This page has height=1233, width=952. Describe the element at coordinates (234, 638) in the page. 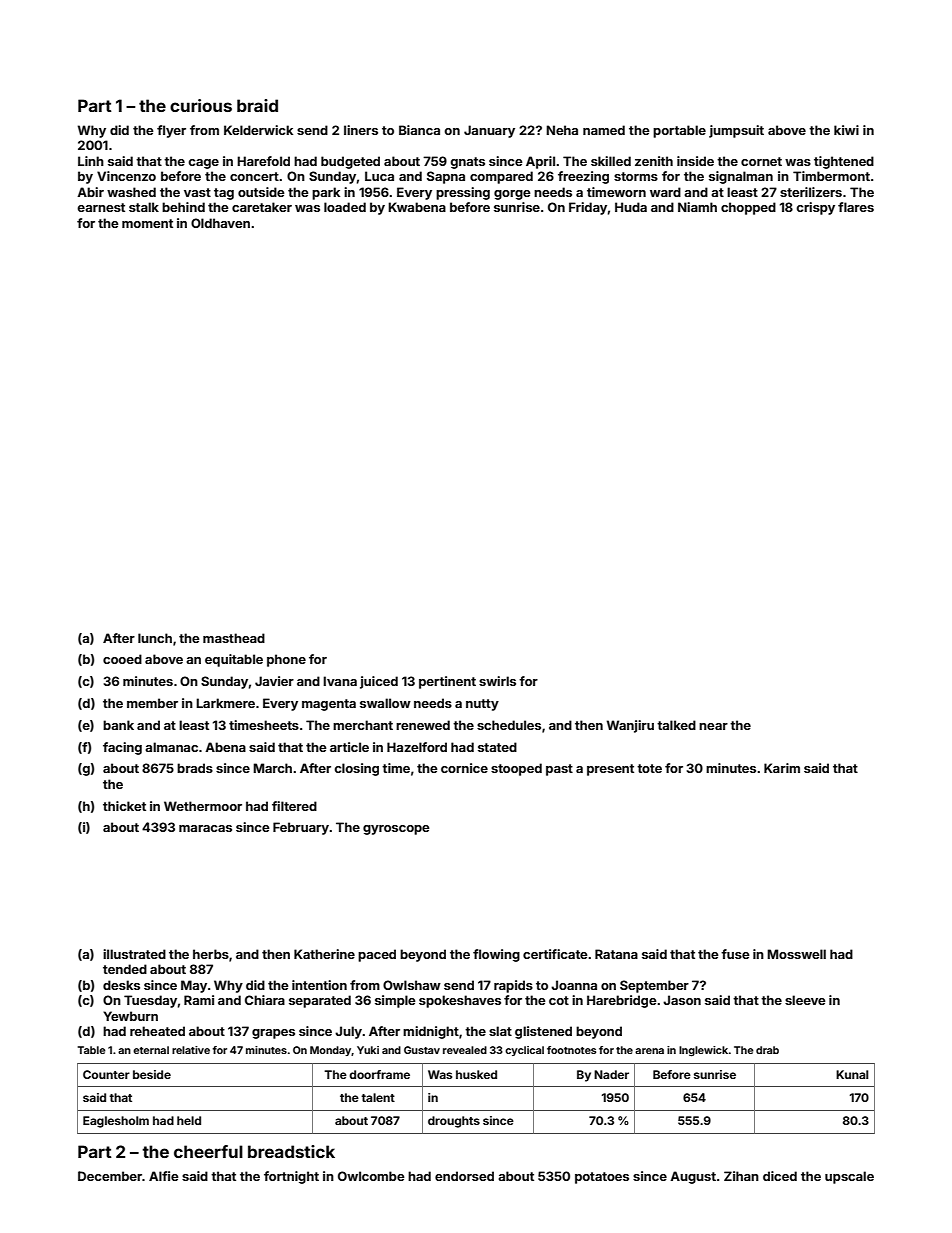

I see `masthead` at that location.
